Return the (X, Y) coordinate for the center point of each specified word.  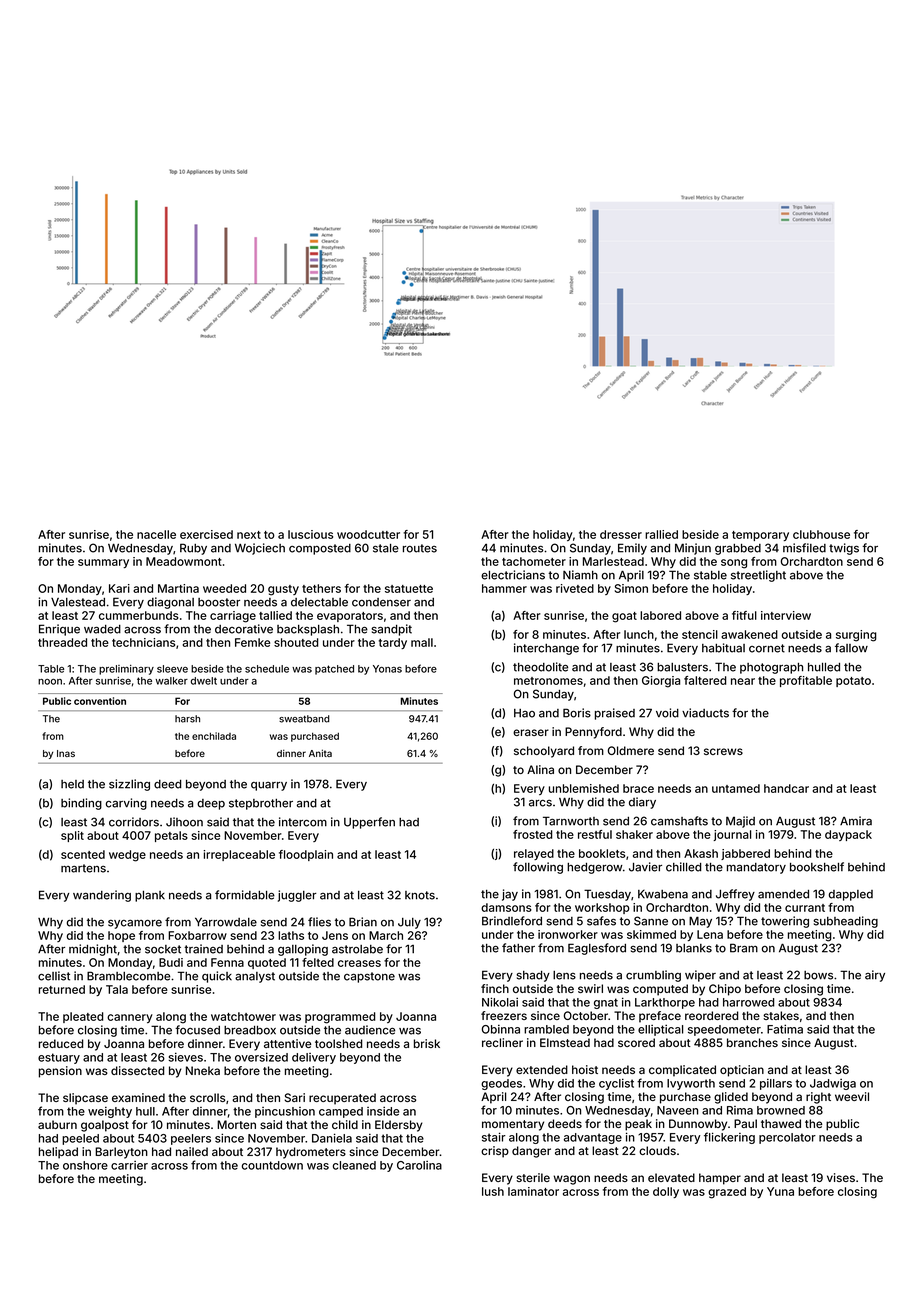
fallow (851, 648)
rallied (661, 534)
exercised (206, 534)
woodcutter (368, 534)
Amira (856, 821)
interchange (546, 649)
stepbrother (261, 804)
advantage (593, 1138)
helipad (58, 1153)
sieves (186, 1057)
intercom (303, 822)
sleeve (172, 669)
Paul (745, 1123)
